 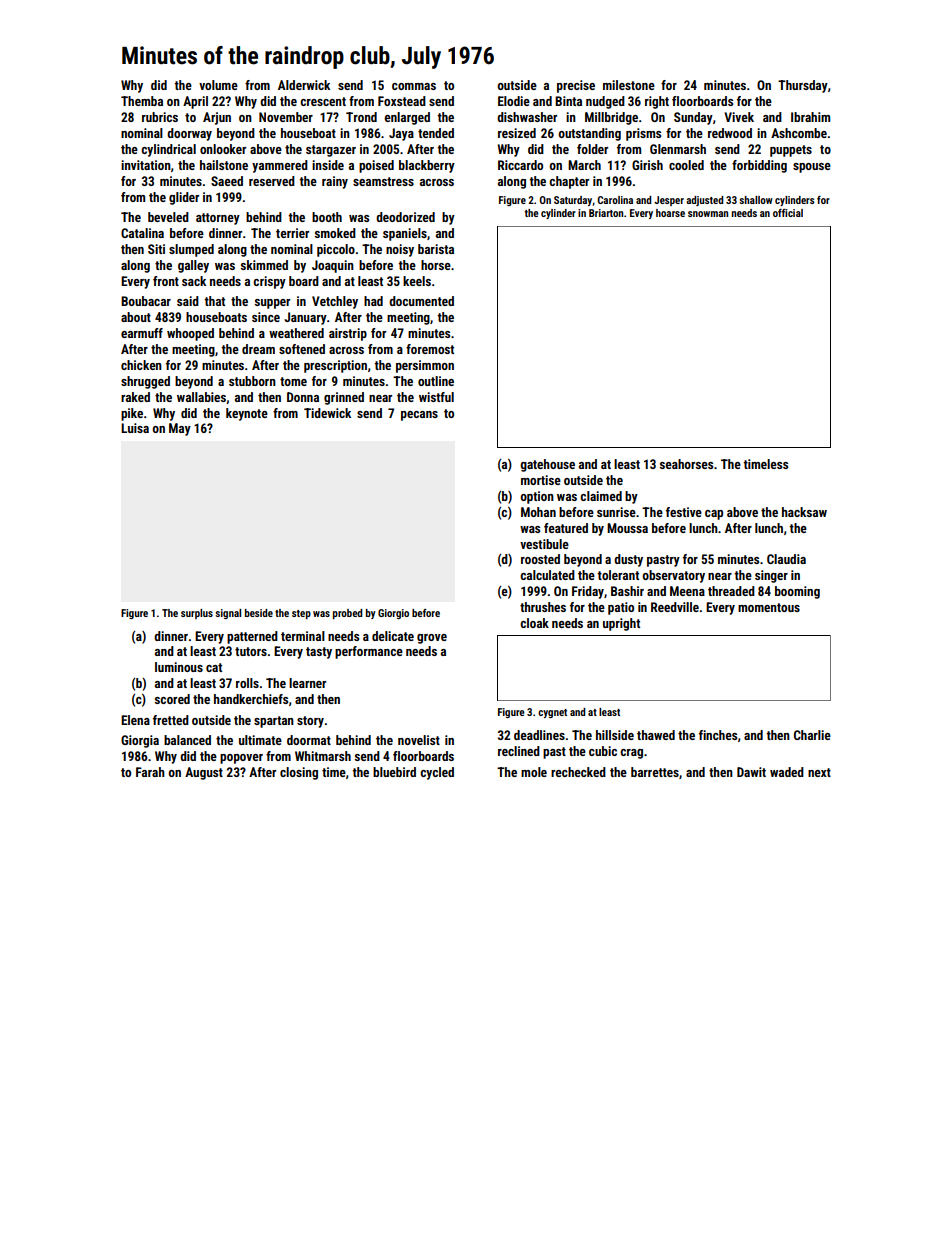 I want to click on whooped, so click(x=190, y=334).
